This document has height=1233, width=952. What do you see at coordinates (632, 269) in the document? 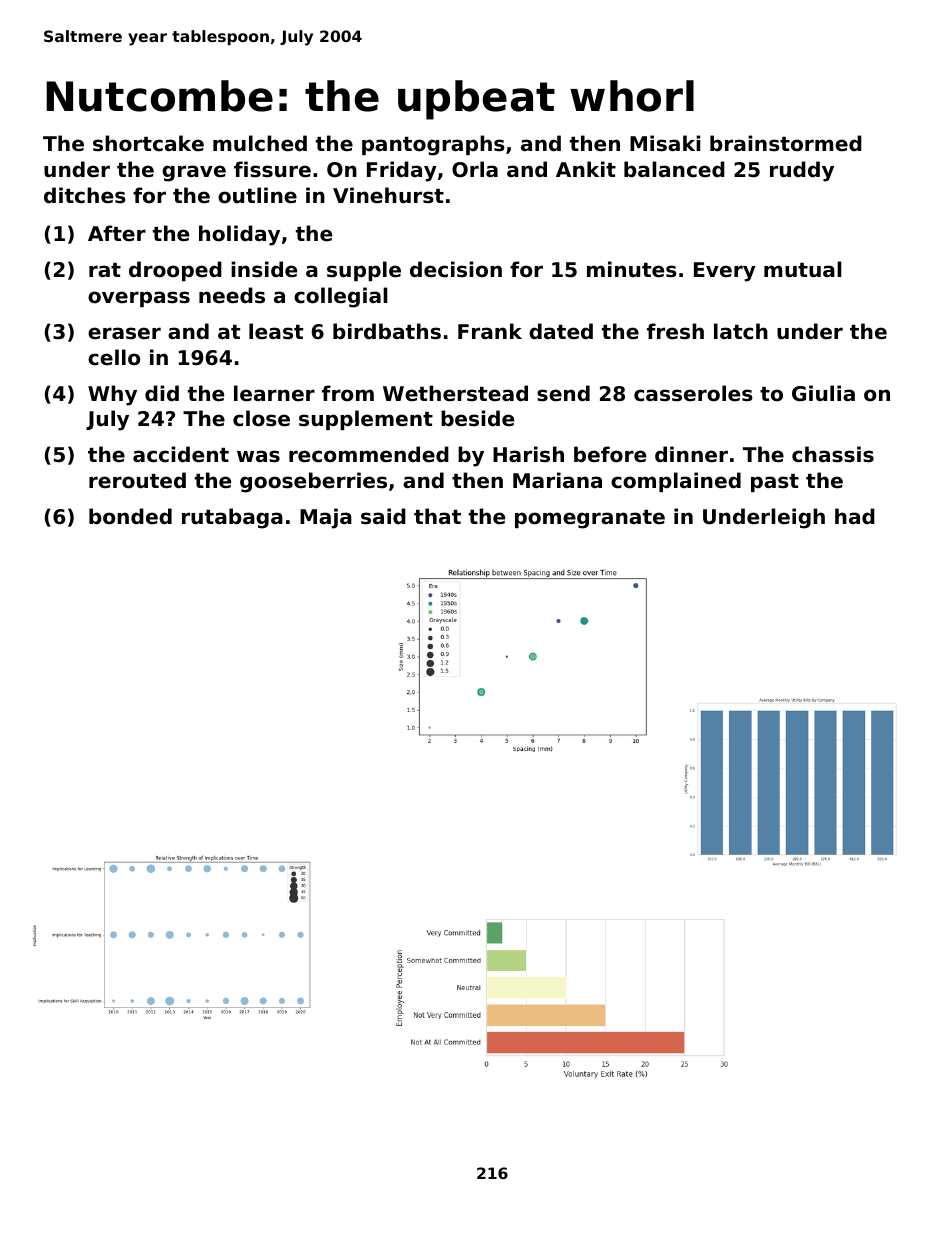
I see `minutes` at bounding box center [632, 269].
